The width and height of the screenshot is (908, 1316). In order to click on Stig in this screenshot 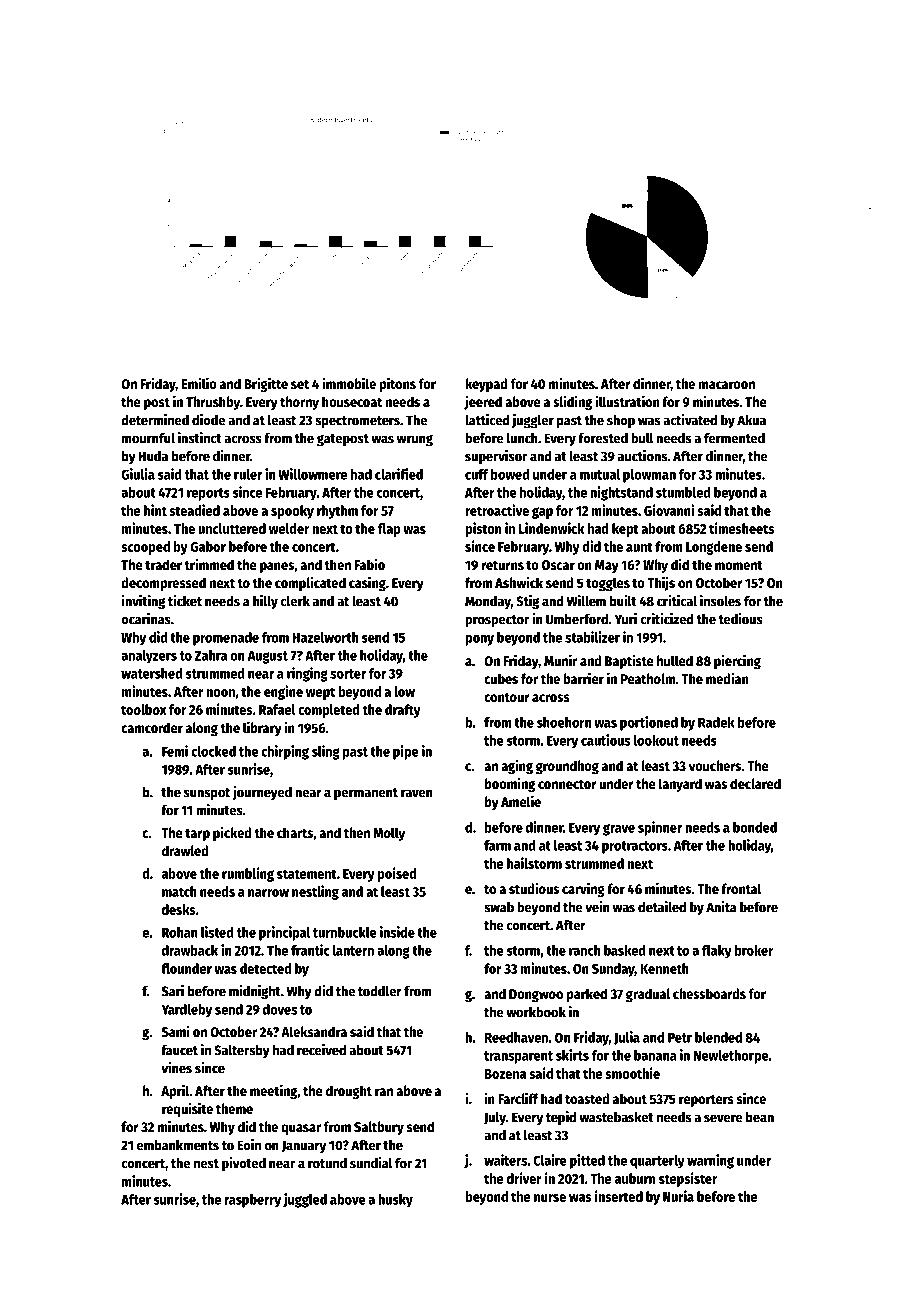, I will do `click(527, 602)`.
